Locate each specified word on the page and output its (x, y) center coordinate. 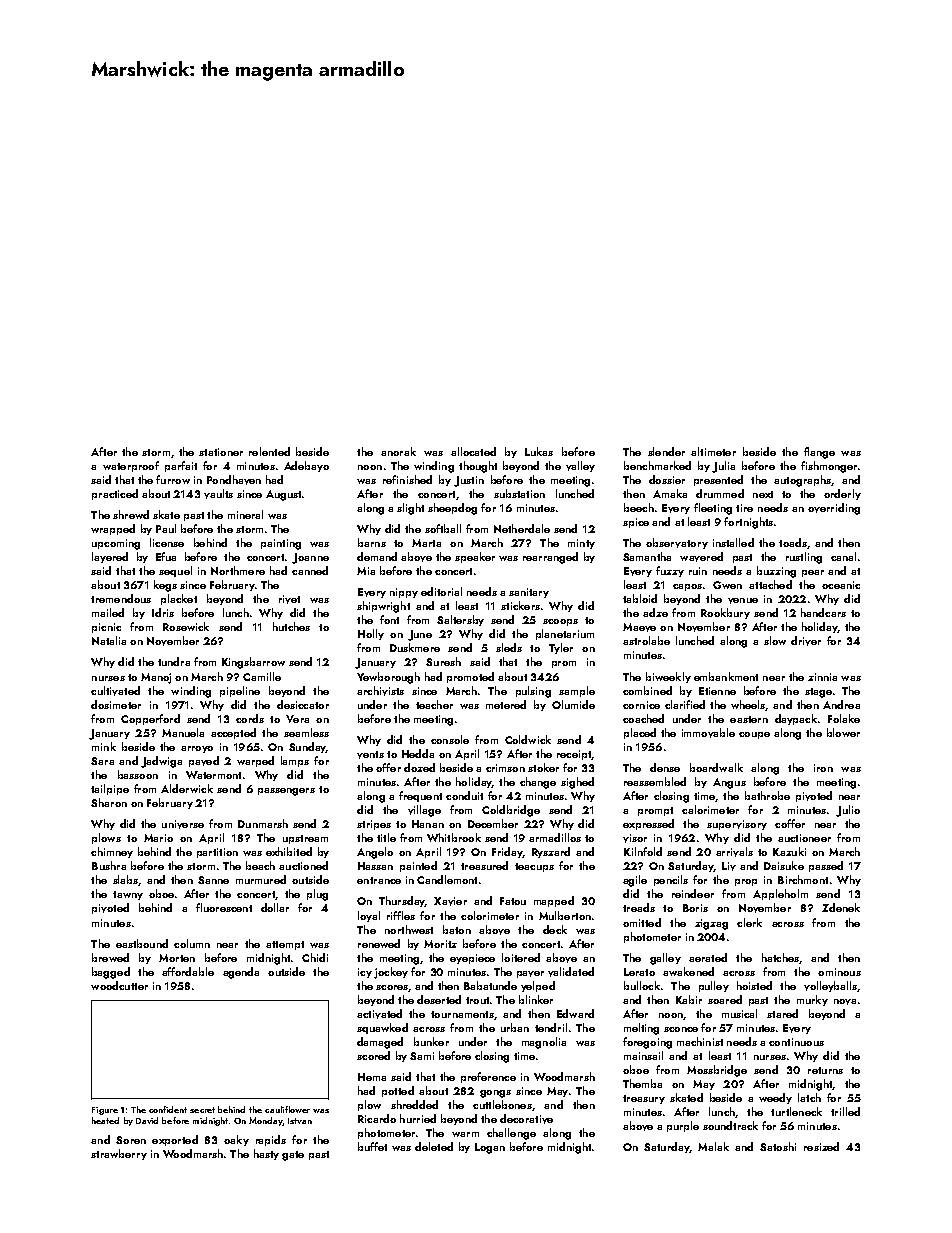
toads (793, 542)
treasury (644, 1099)
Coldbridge (511, 811)
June (420, 635)
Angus (729, 783)
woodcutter (119, 985)
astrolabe (646, 640)
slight (410, 509)
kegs (165, 586)
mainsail (643, 1055)
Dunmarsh (263, 823)
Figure (105, 1111)
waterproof (131, 466)
